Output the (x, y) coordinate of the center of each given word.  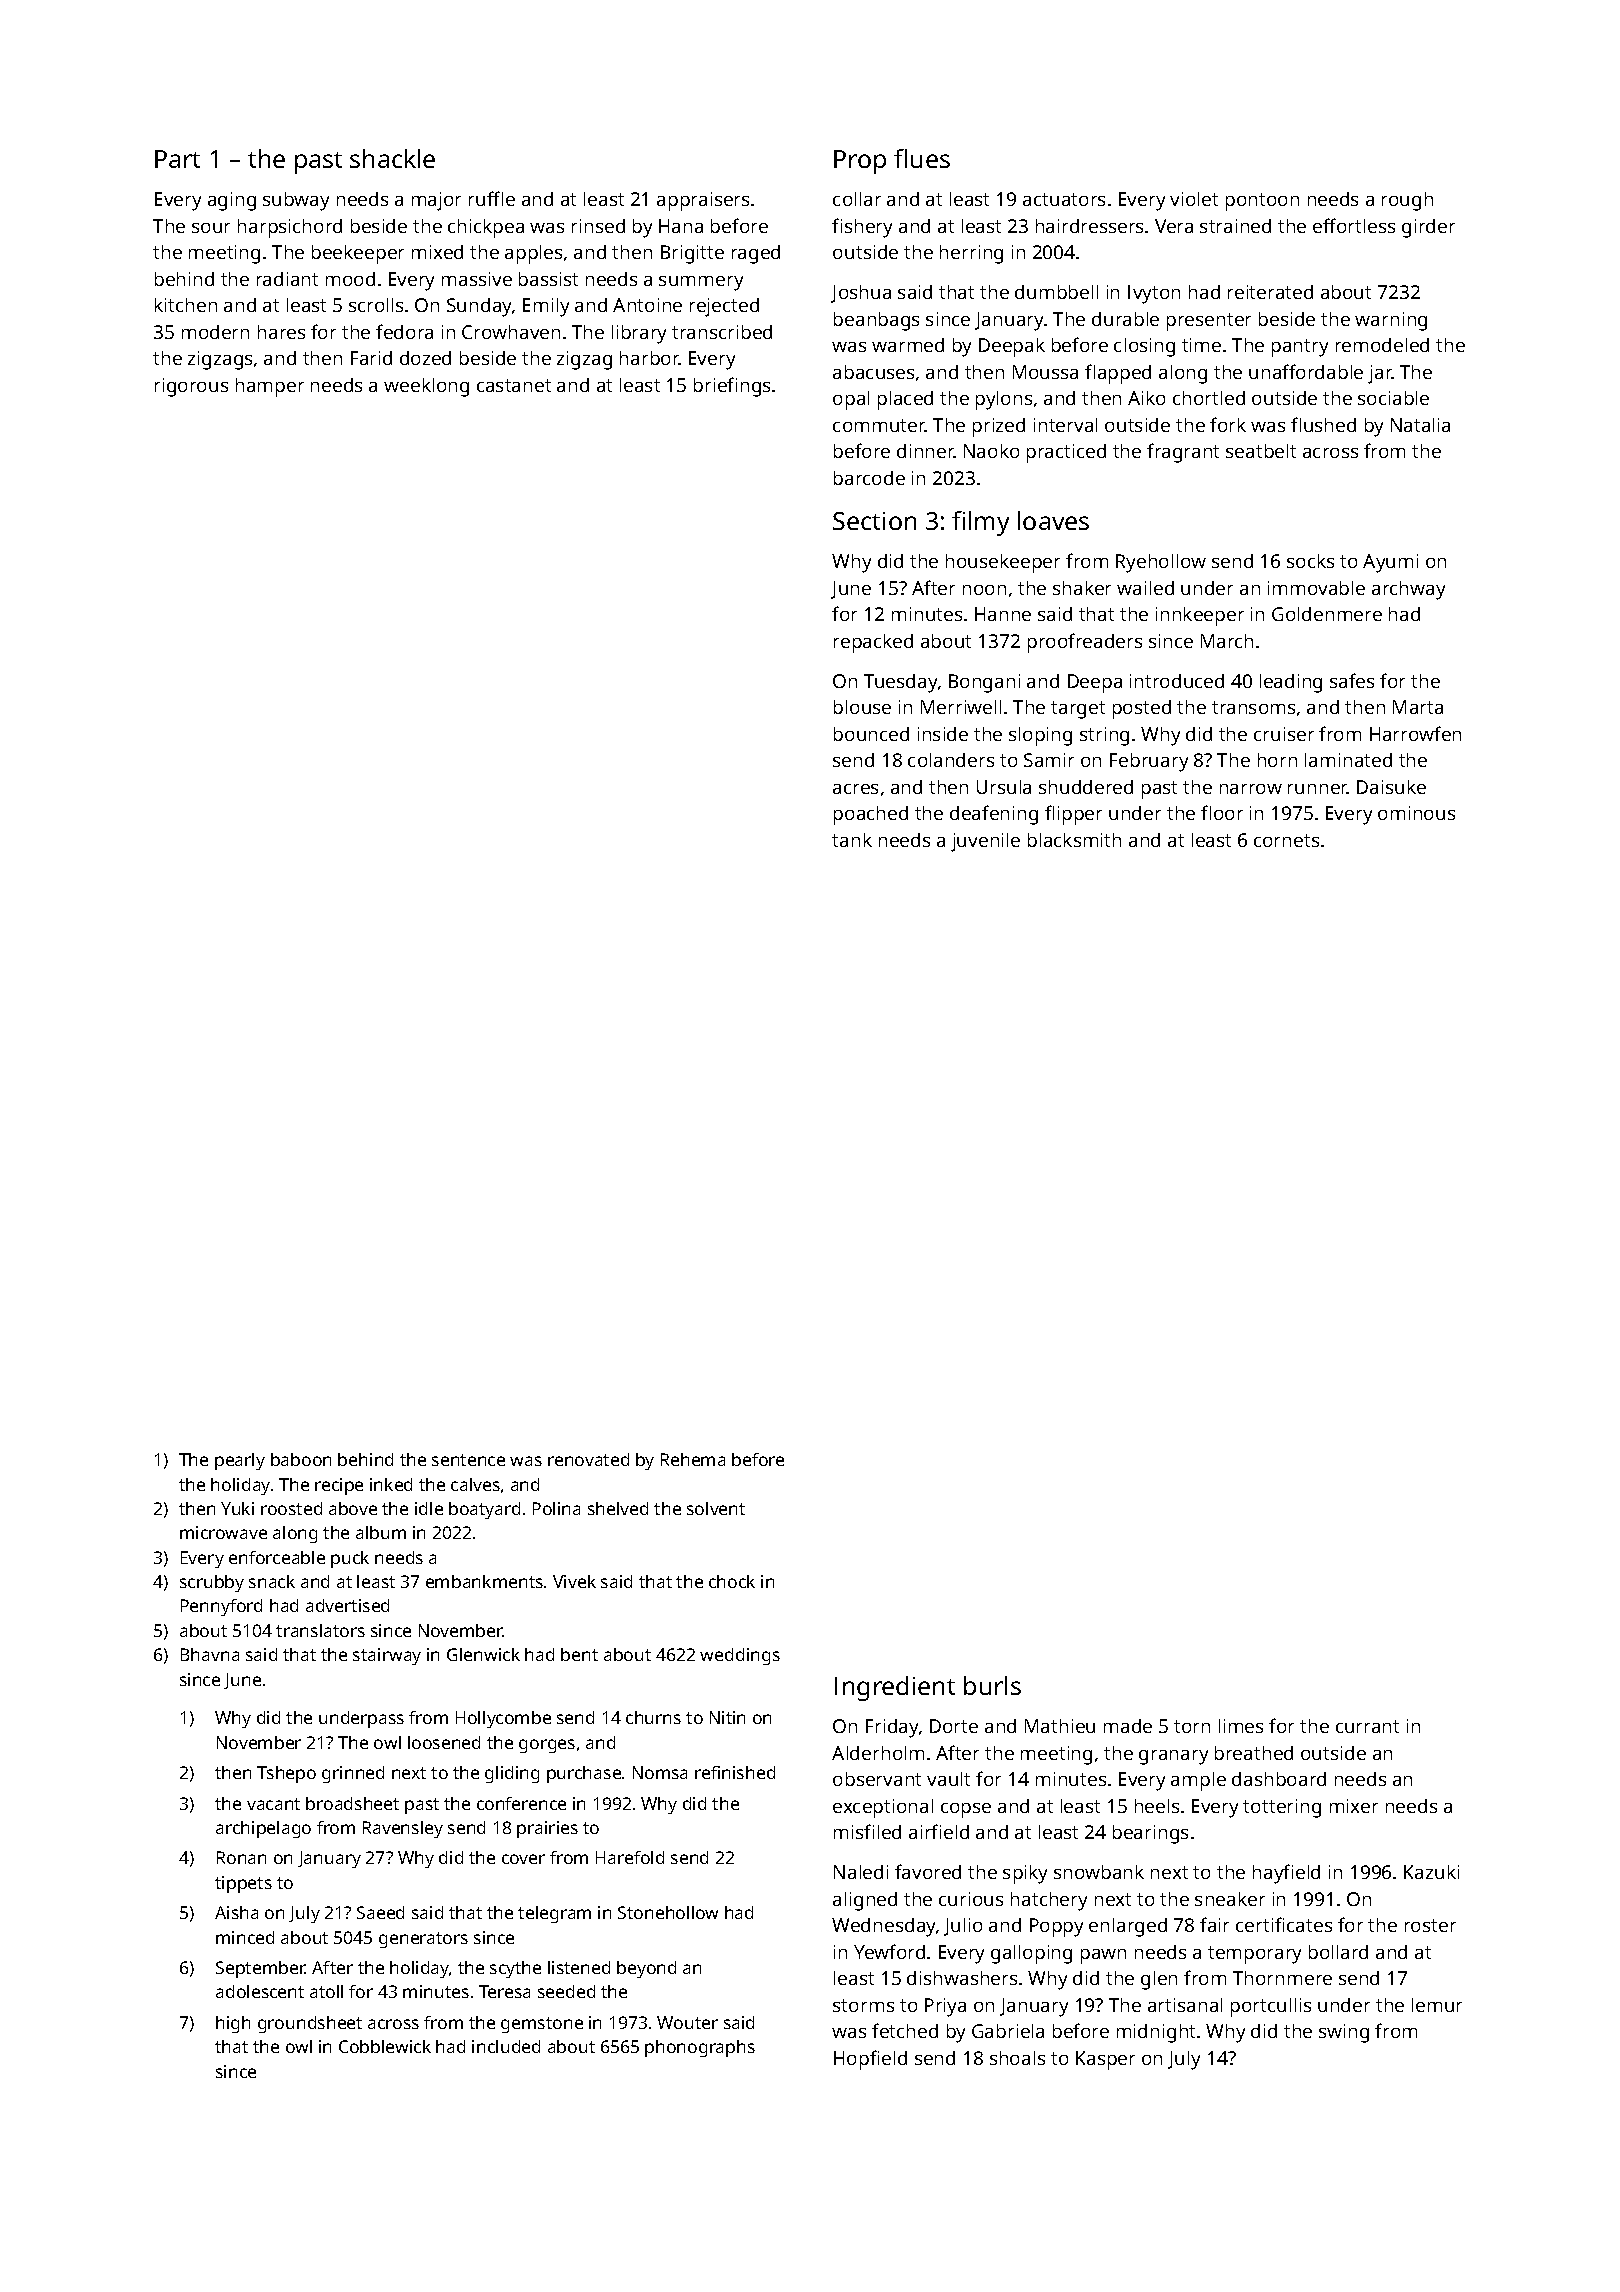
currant (1367, 1726)
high (233, 2024)
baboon (301, 1459)
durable (1125, 319)
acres (855, 789)
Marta (1418, 707)
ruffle (492, 198)
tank (852, 840)
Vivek (574, 1581)
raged (756, 254)
